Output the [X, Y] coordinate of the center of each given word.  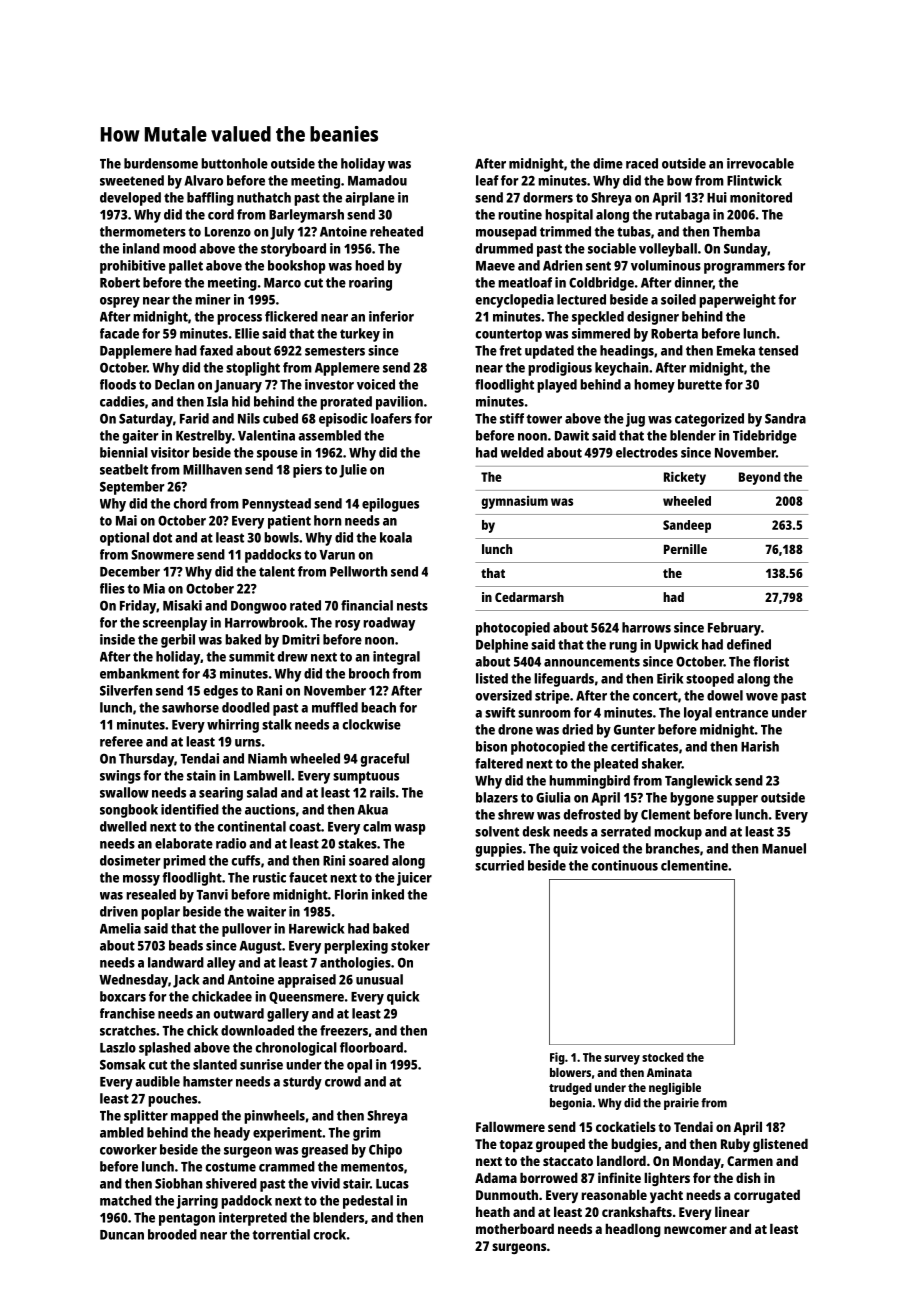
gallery [288, 1015]
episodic [343, 420]
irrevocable [760, 163]
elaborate [184, 843]
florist [771, 661]
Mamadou [377, 180]
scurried [499, 865]
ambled [122, 1132]
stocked [663, 1057]
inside [117, 639]
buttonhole [234, 163]
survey [622, 1060]
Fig [557, 1058]
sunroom [544, 714]
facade [119, 333]
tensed [778, 350]
